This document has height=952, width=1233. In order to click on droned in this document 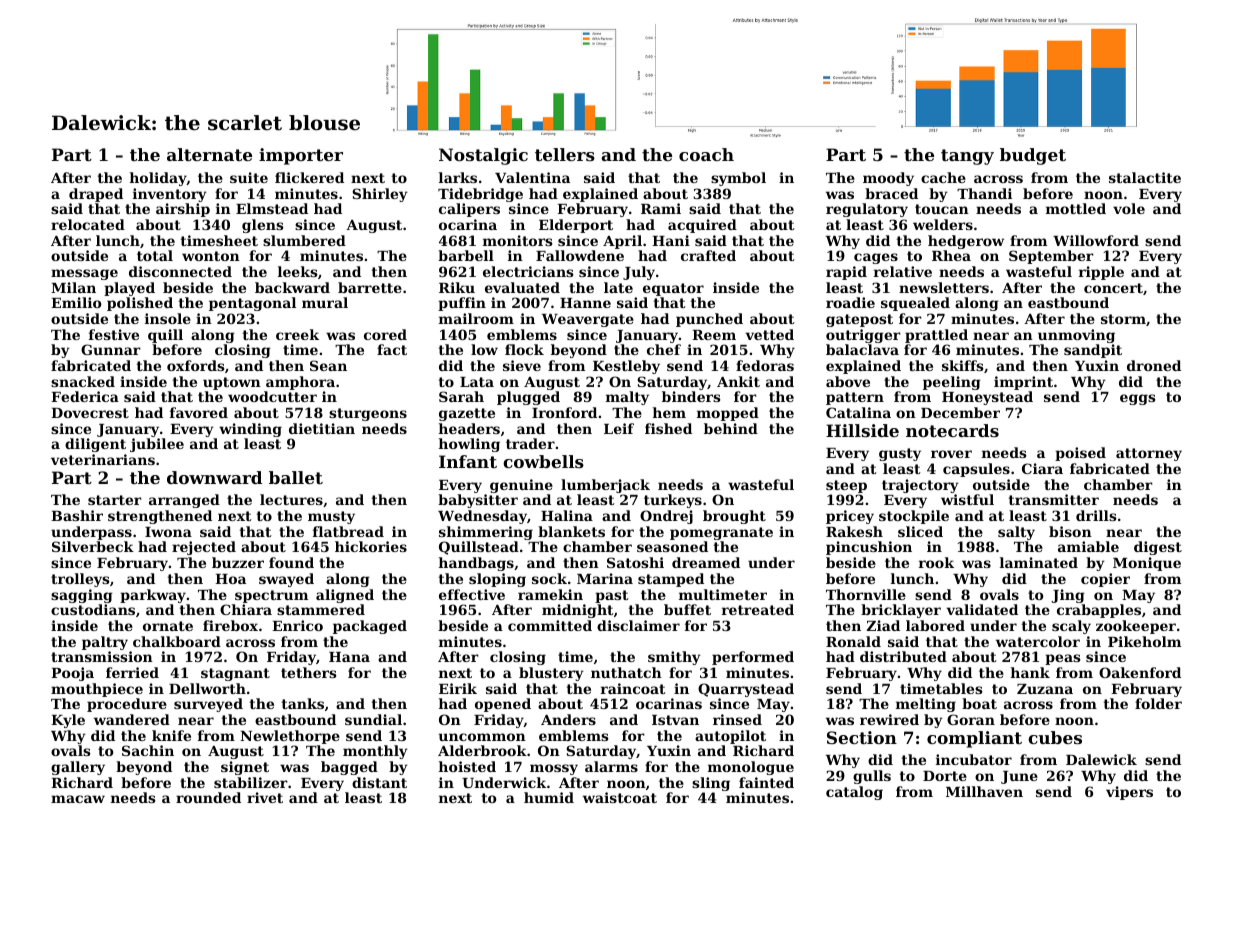, I will do `click(1154, 365)`.
